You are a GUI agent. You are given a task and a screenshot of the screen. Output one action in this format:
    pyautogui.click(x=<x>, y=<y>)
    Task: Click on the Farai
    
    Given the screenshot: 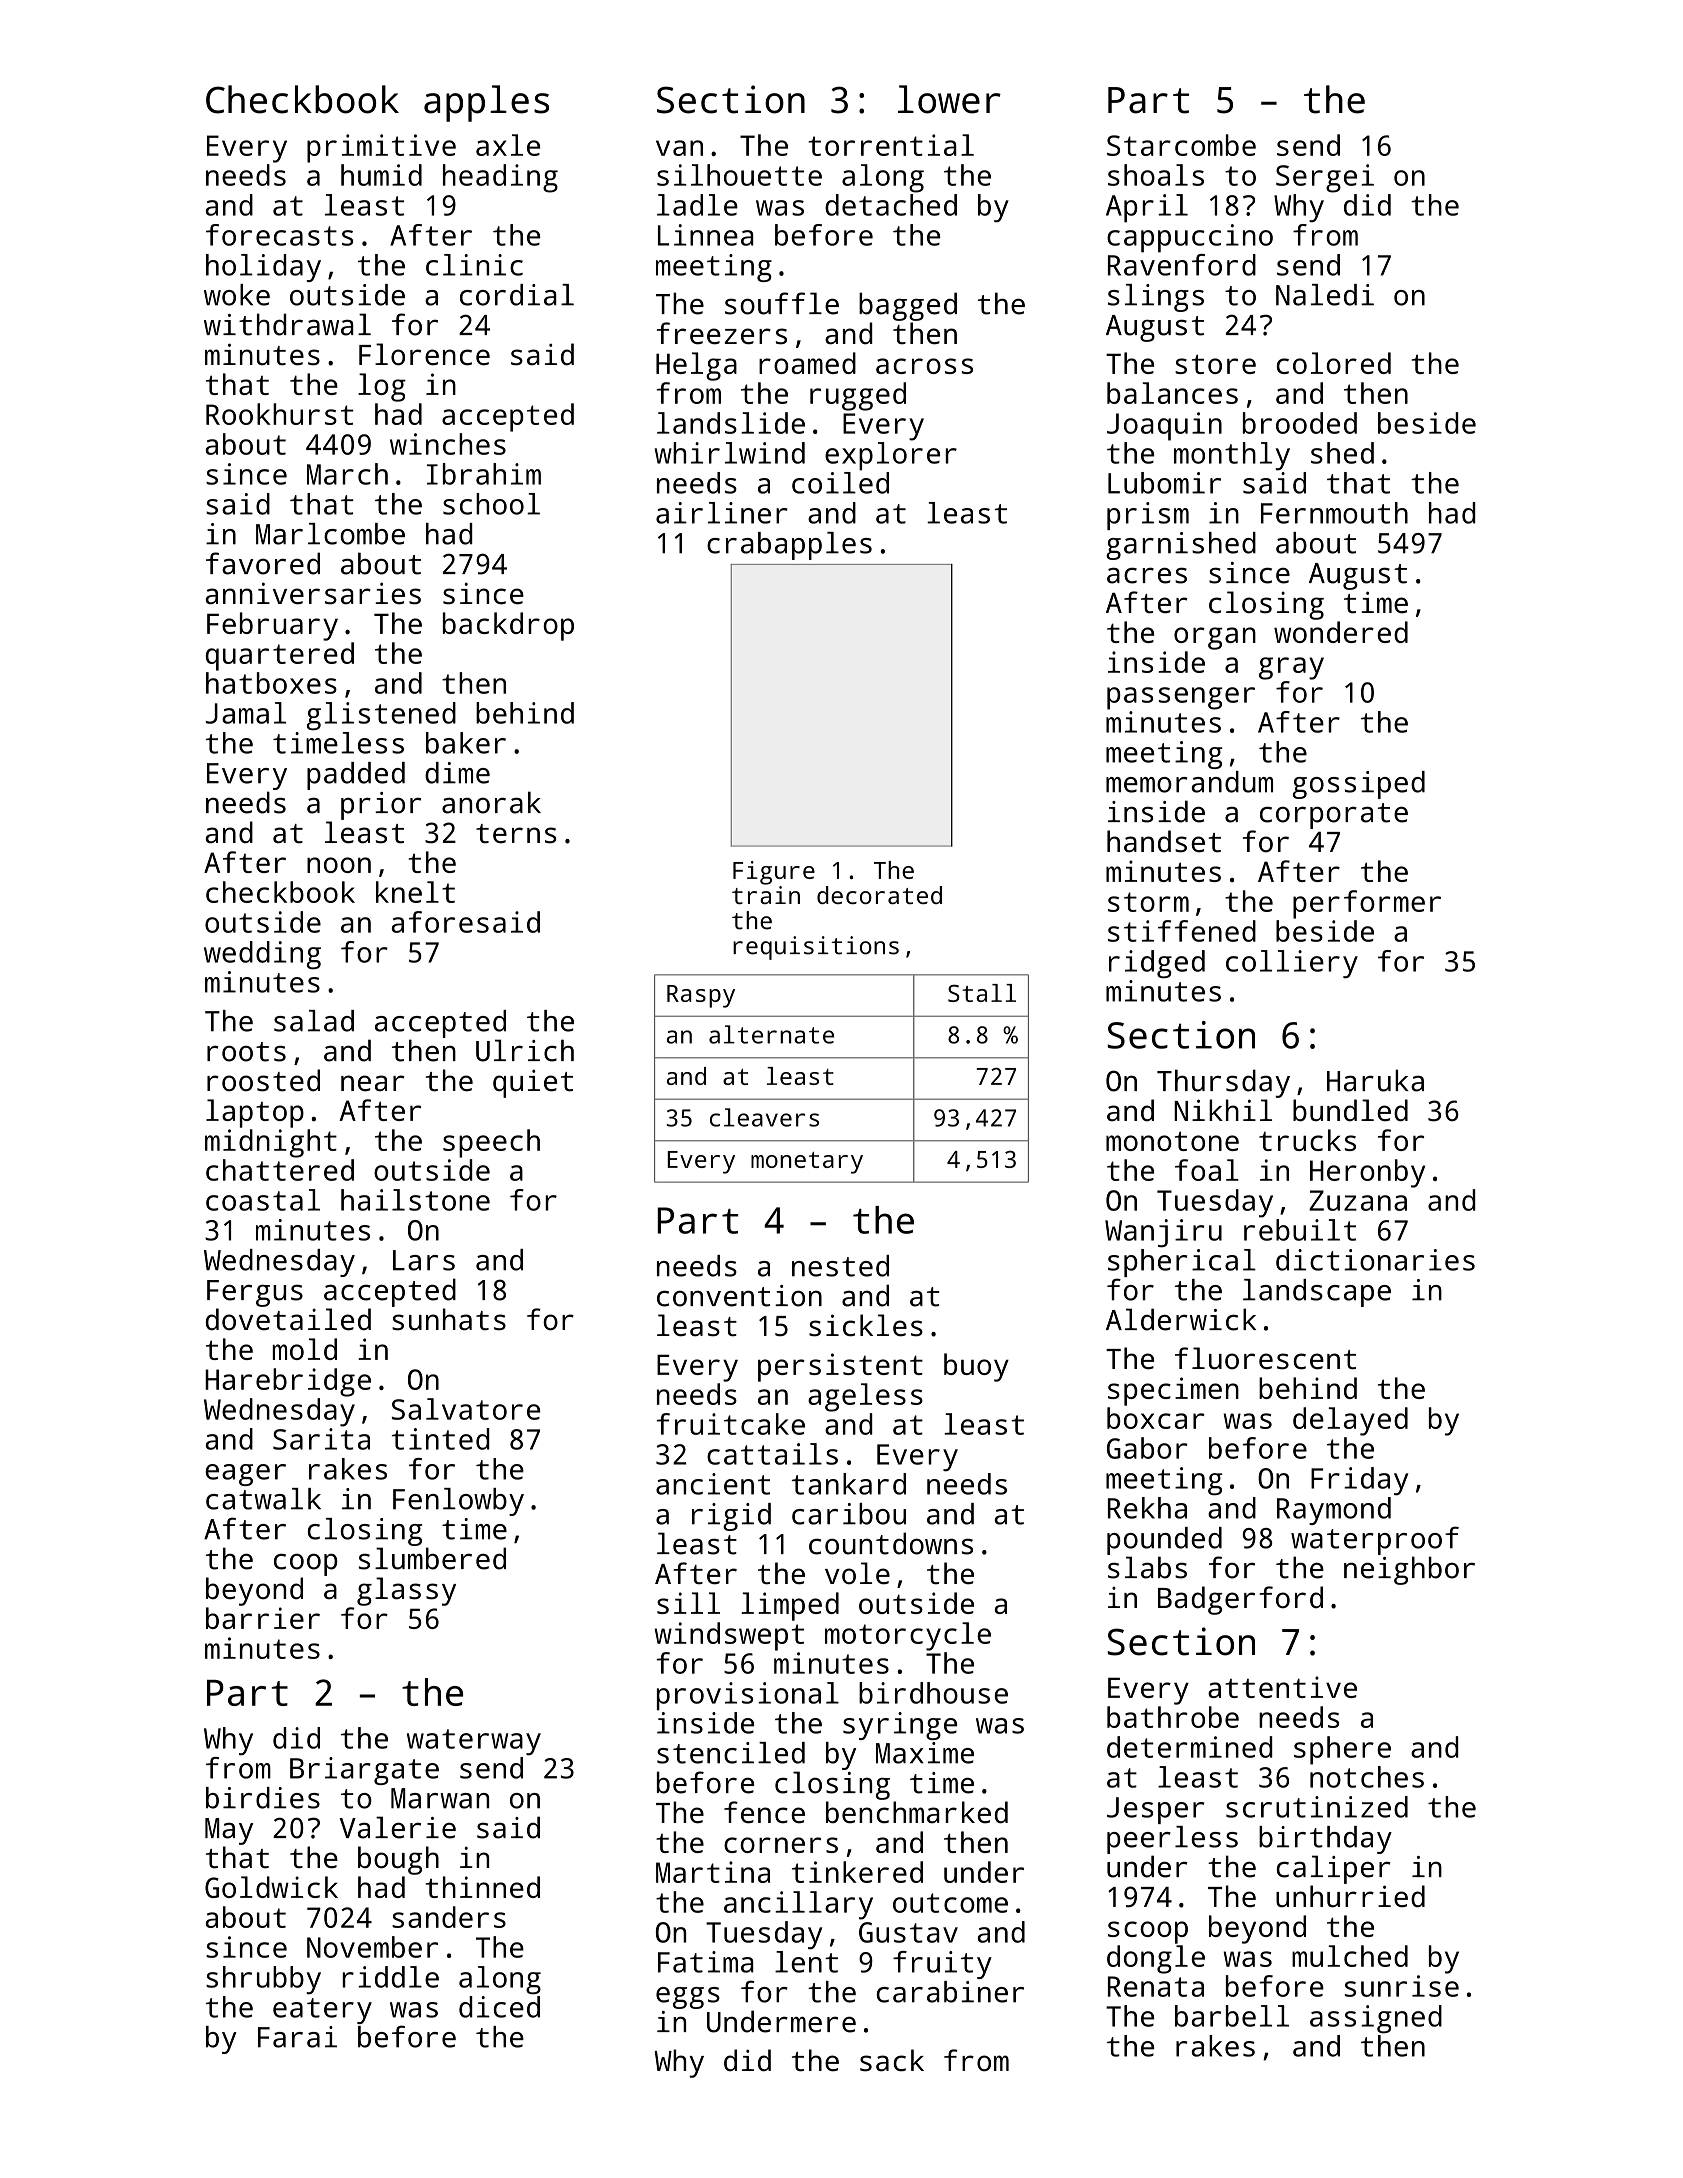 What is the action you would take?
    pyautogui.click(x=297, y=2037)
